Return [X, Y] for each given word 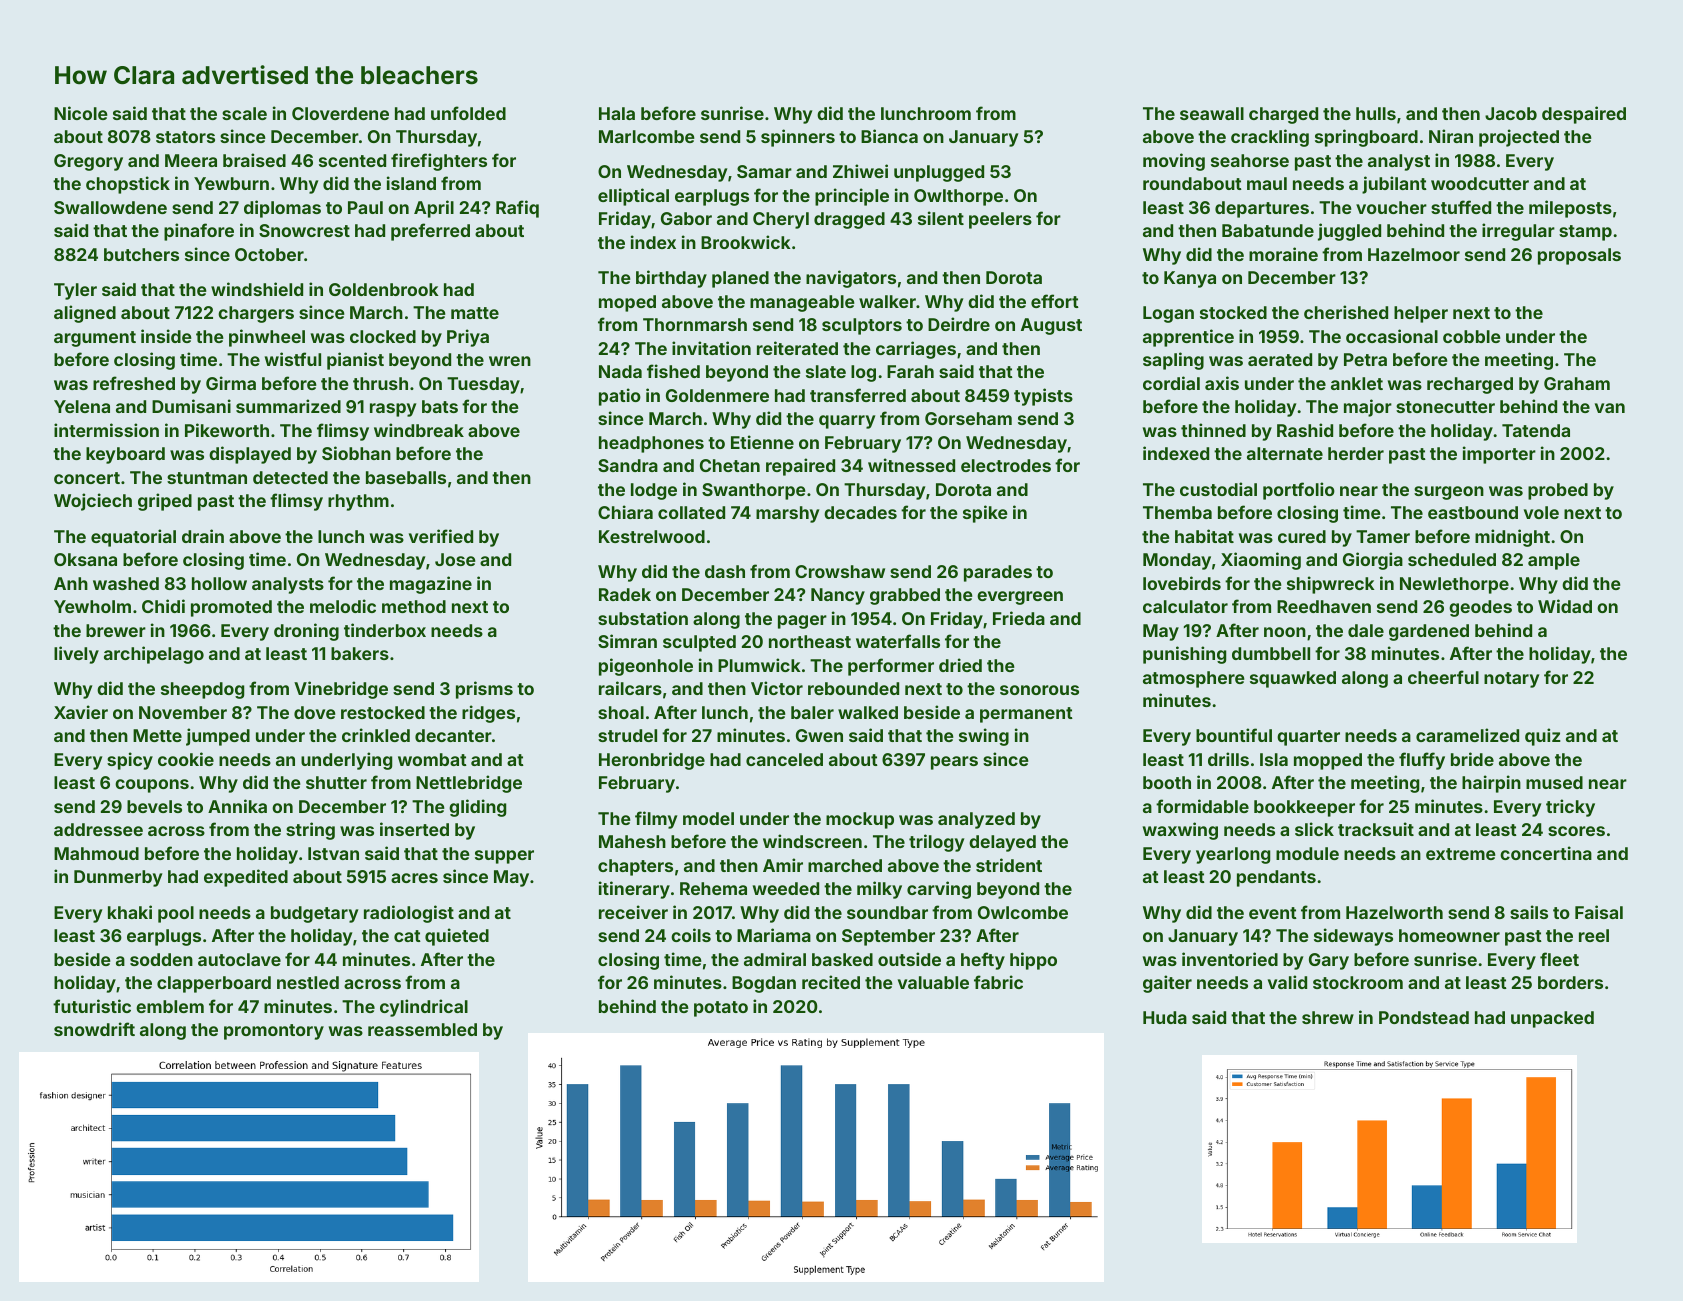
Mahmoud [96, 853]
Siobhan [356, 453]
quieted [457, 937]
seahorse [1250, 160]
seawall [1212, 113]
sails [1529, 912]
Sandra [628, 465]
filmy [656, 820]
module [1307, 853]
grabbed [905, 596]
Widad [1565, 606]
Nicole [81, 113]
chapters [635, 867]
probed [1558, 491]
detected [290, 477]
